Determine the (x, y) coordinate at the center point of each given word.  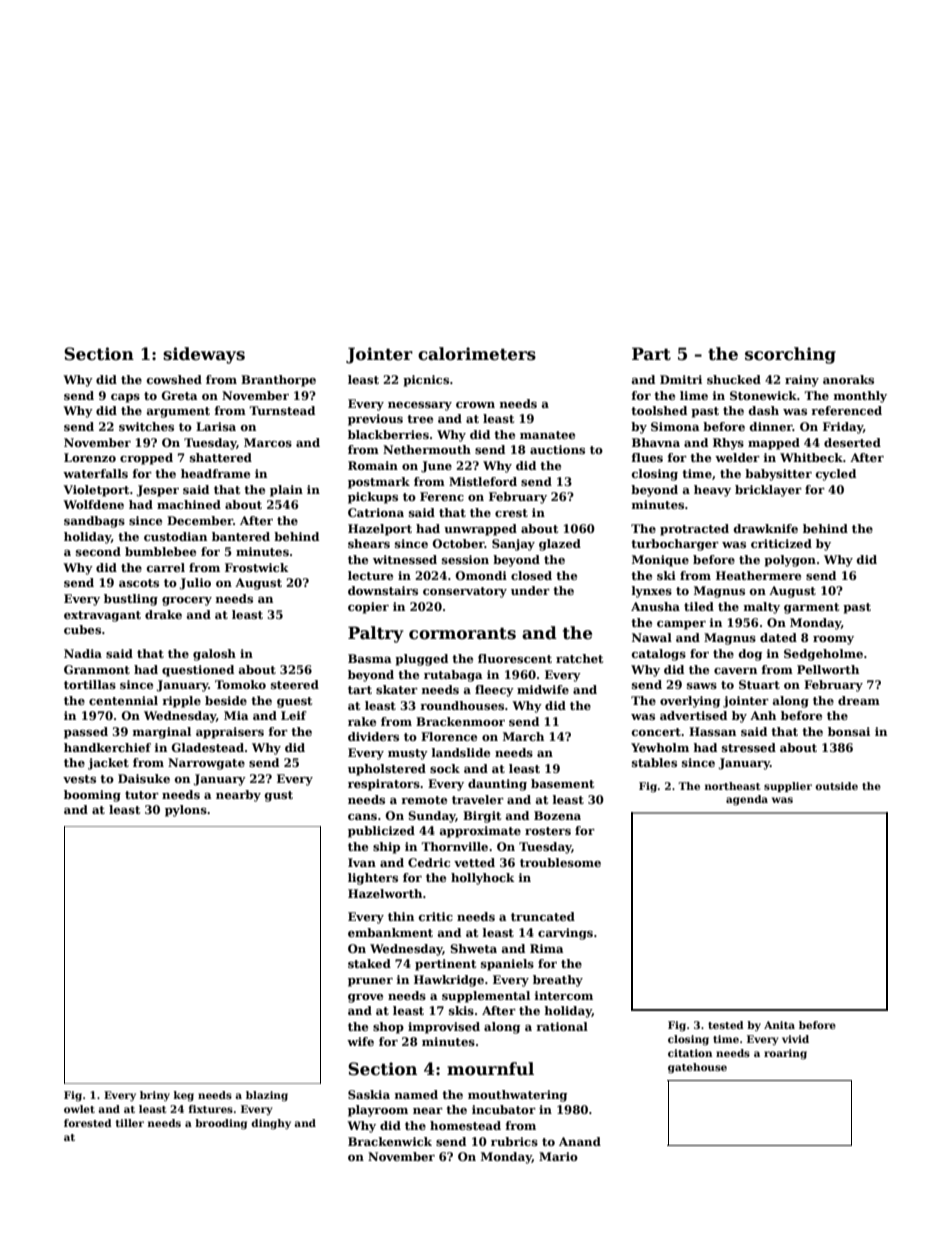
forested (88, 1123)
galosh (214, 655)
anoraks (848, 379)
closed (531, 575)
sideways (204, 355)
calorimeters (477, 354)
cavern (735, 671)
